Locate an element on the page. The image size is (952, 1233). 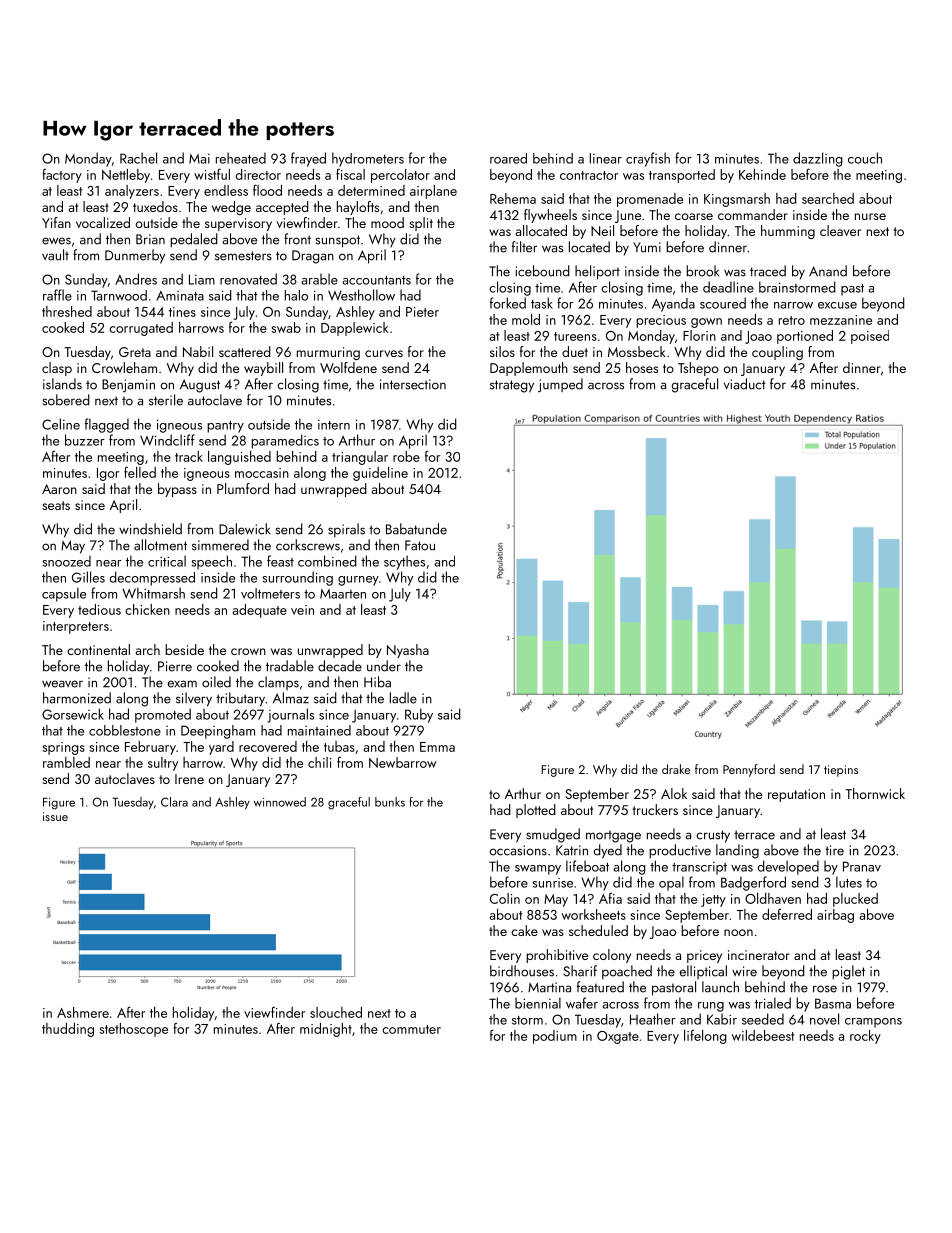
tradable is located at coordinates (290, 666).
